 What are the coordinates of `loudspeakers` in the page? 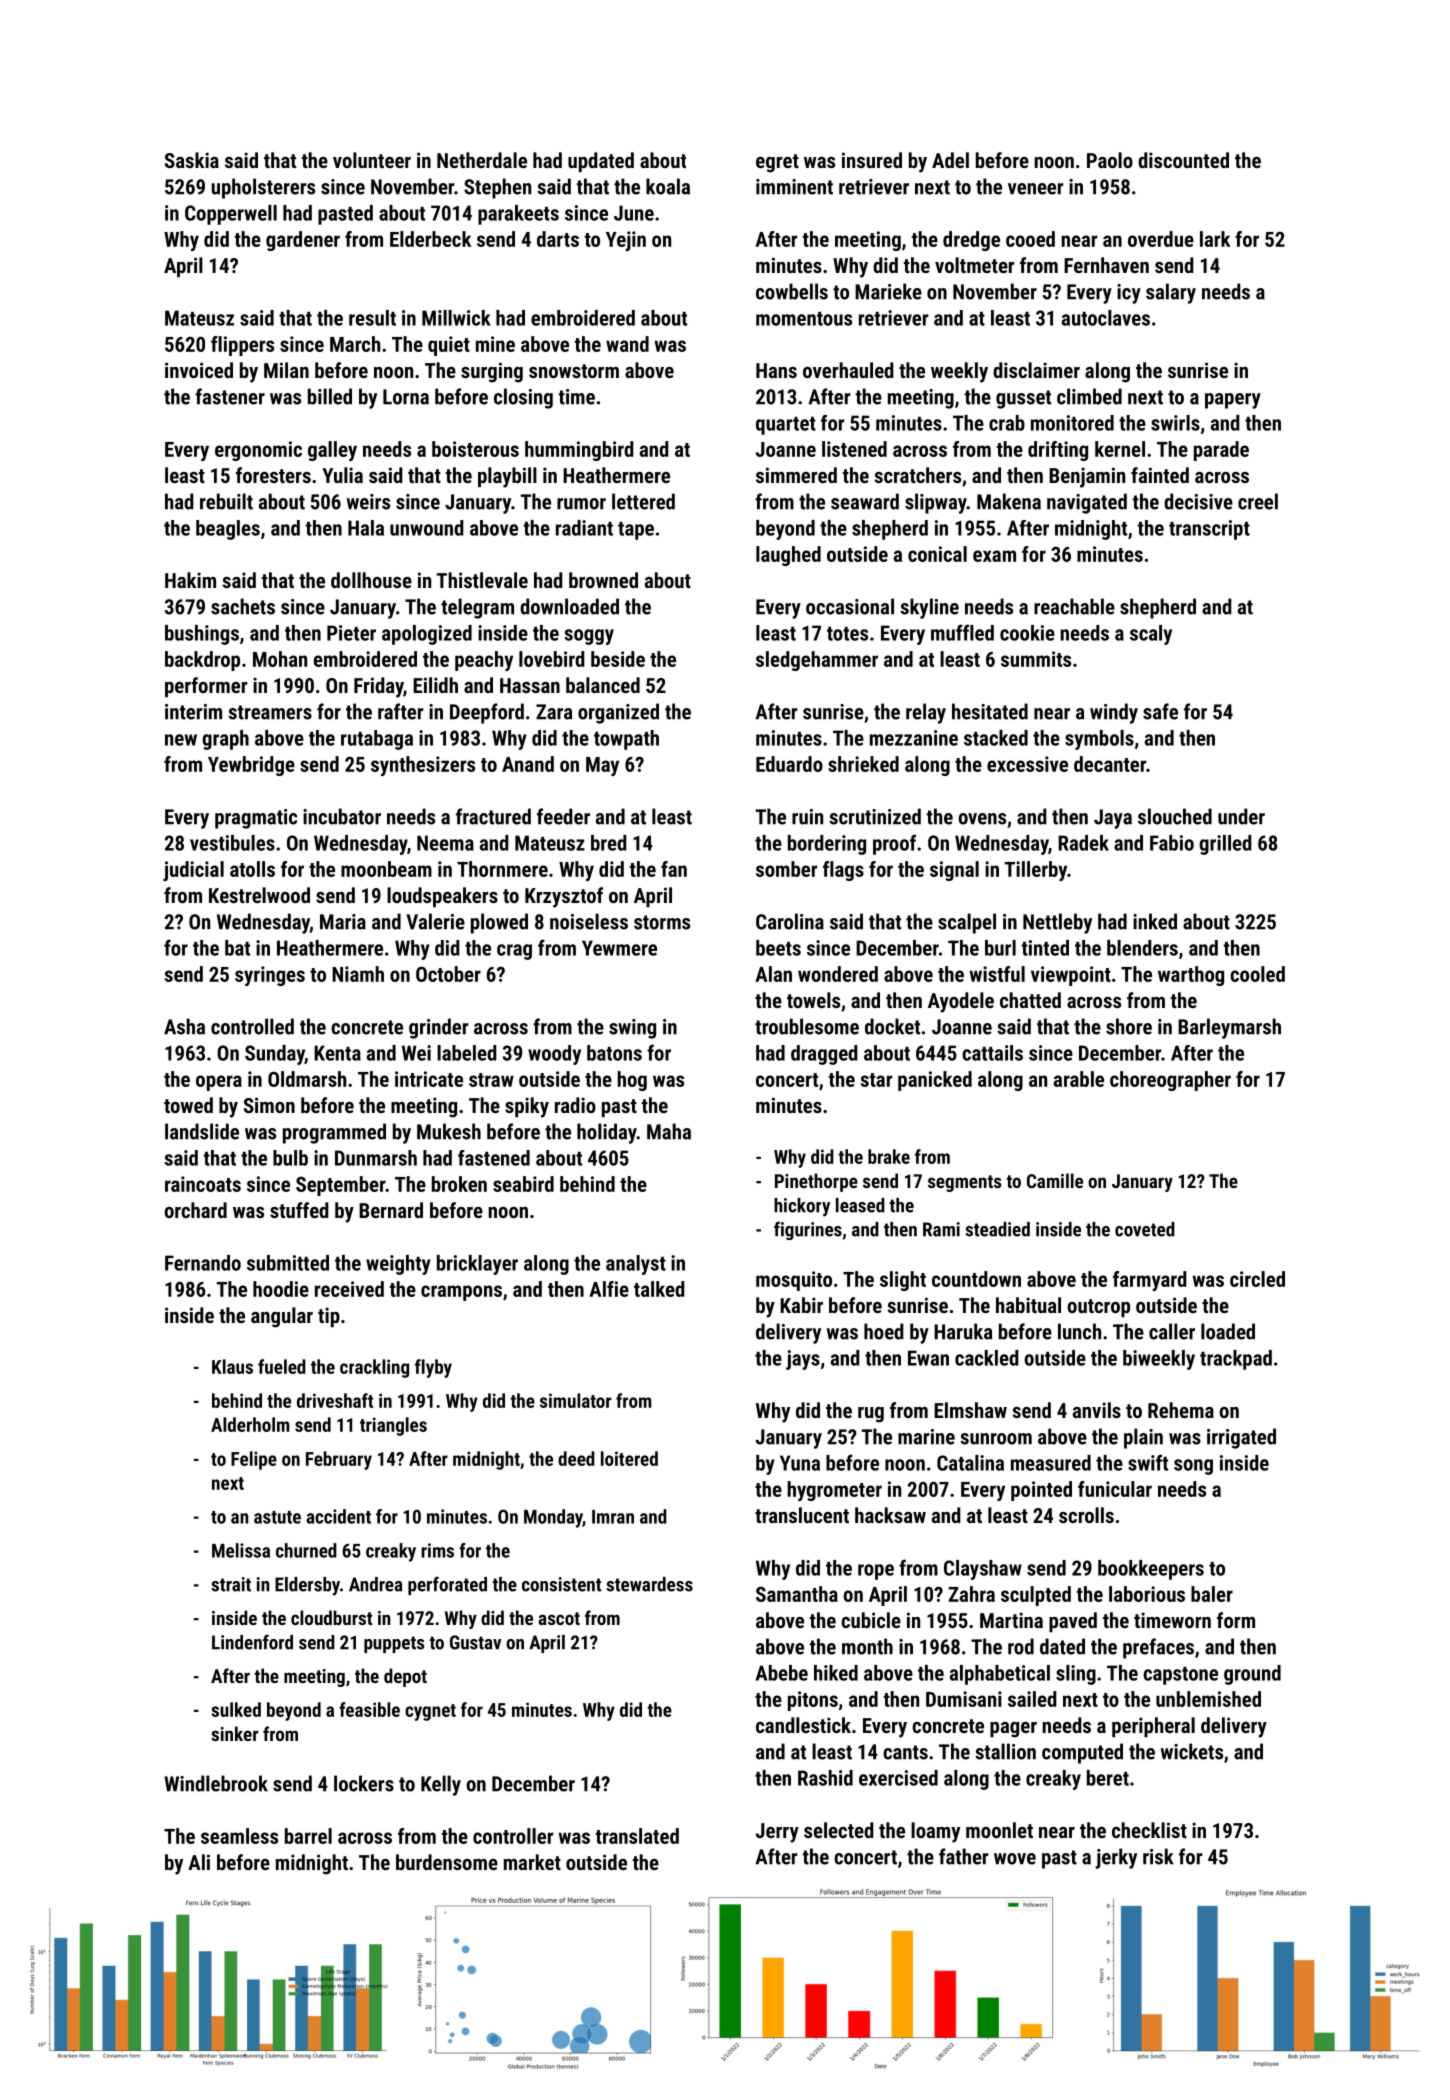 It's located at (442, 897).
